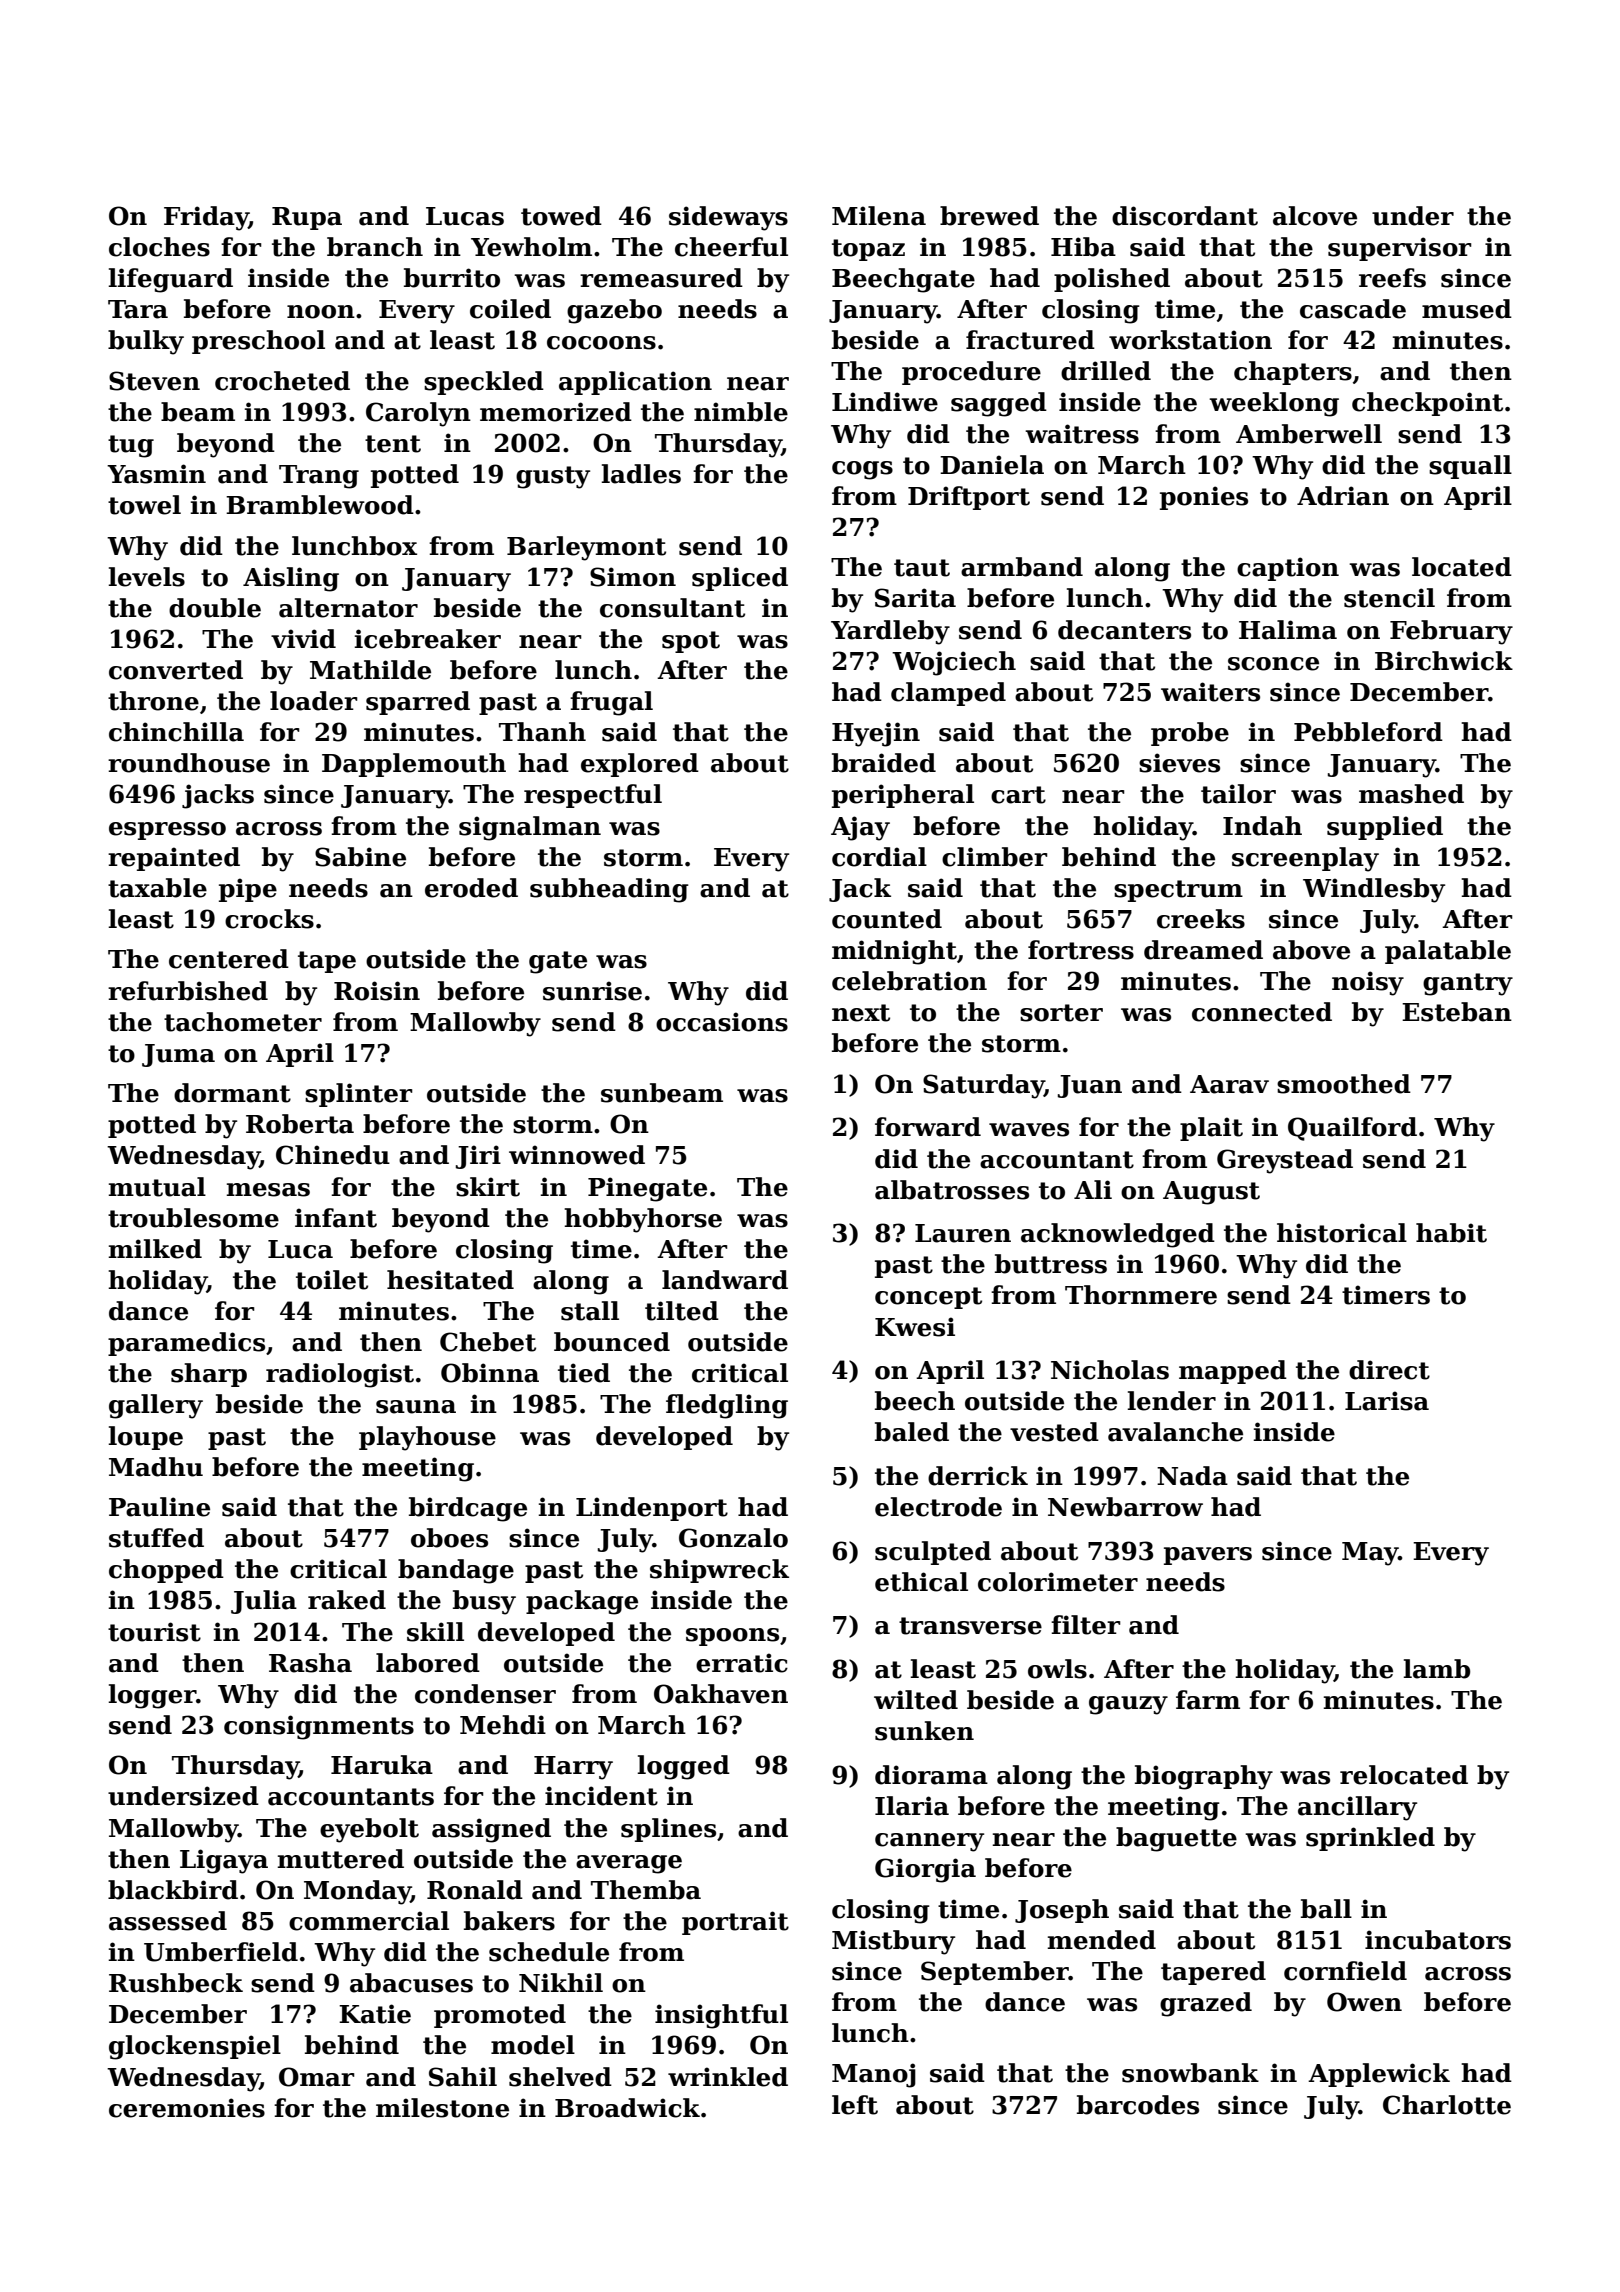  I want to click on Birchwick, so click(1444, 661).
